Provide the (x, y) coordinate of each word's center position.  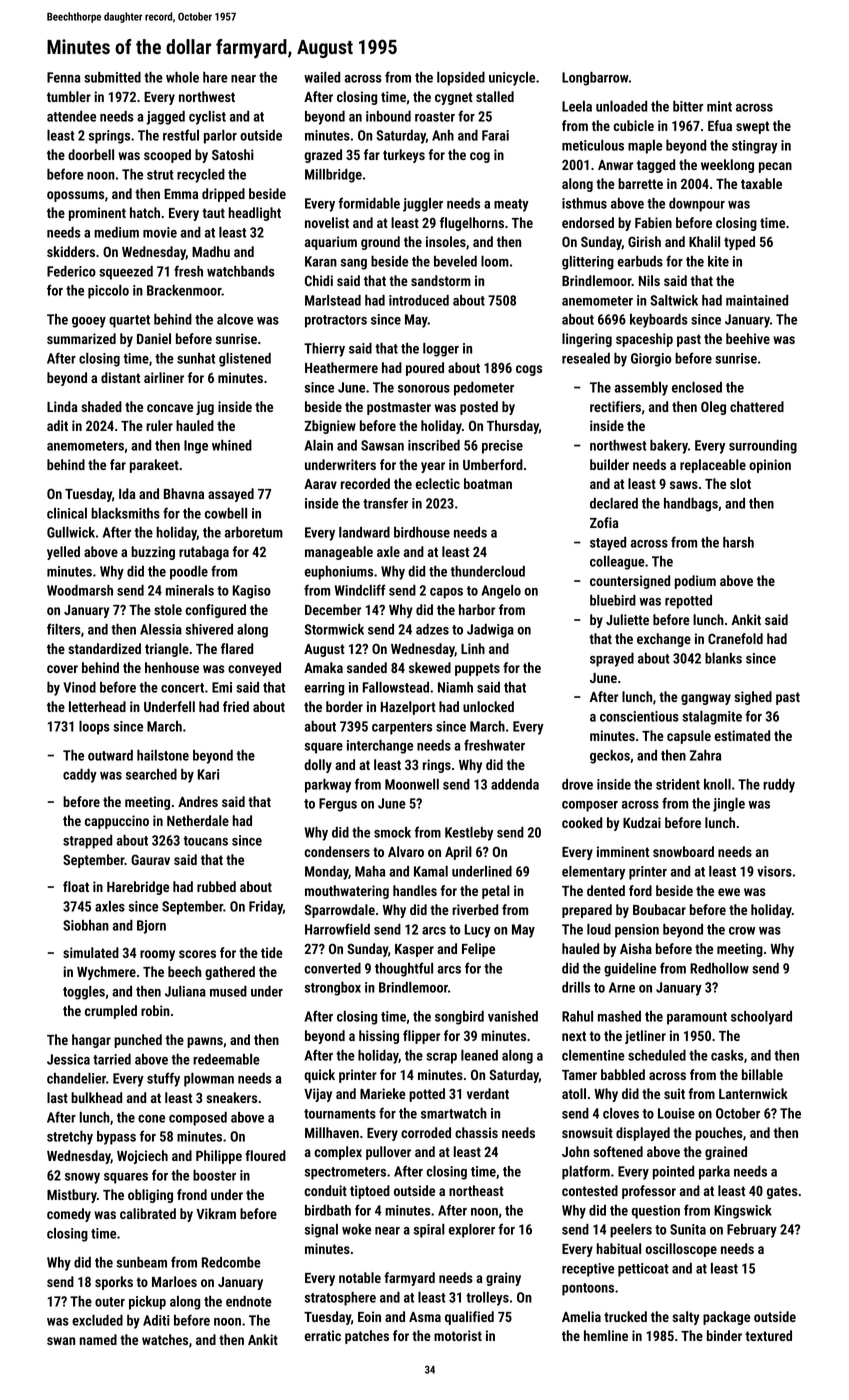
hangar (91, 1041)
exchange (664, 640)
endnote (249, 1301)
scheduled (657, 1055)
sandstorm (441, 280)
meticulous (593, 145)
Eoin (369, 1316)
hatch (145, 212)
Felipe (478, 950)
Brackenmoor (184, 290)
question (656, 1212)
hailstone (163, 755)
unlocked (488, 706)
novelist (327, 222)
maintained (757, 300)
